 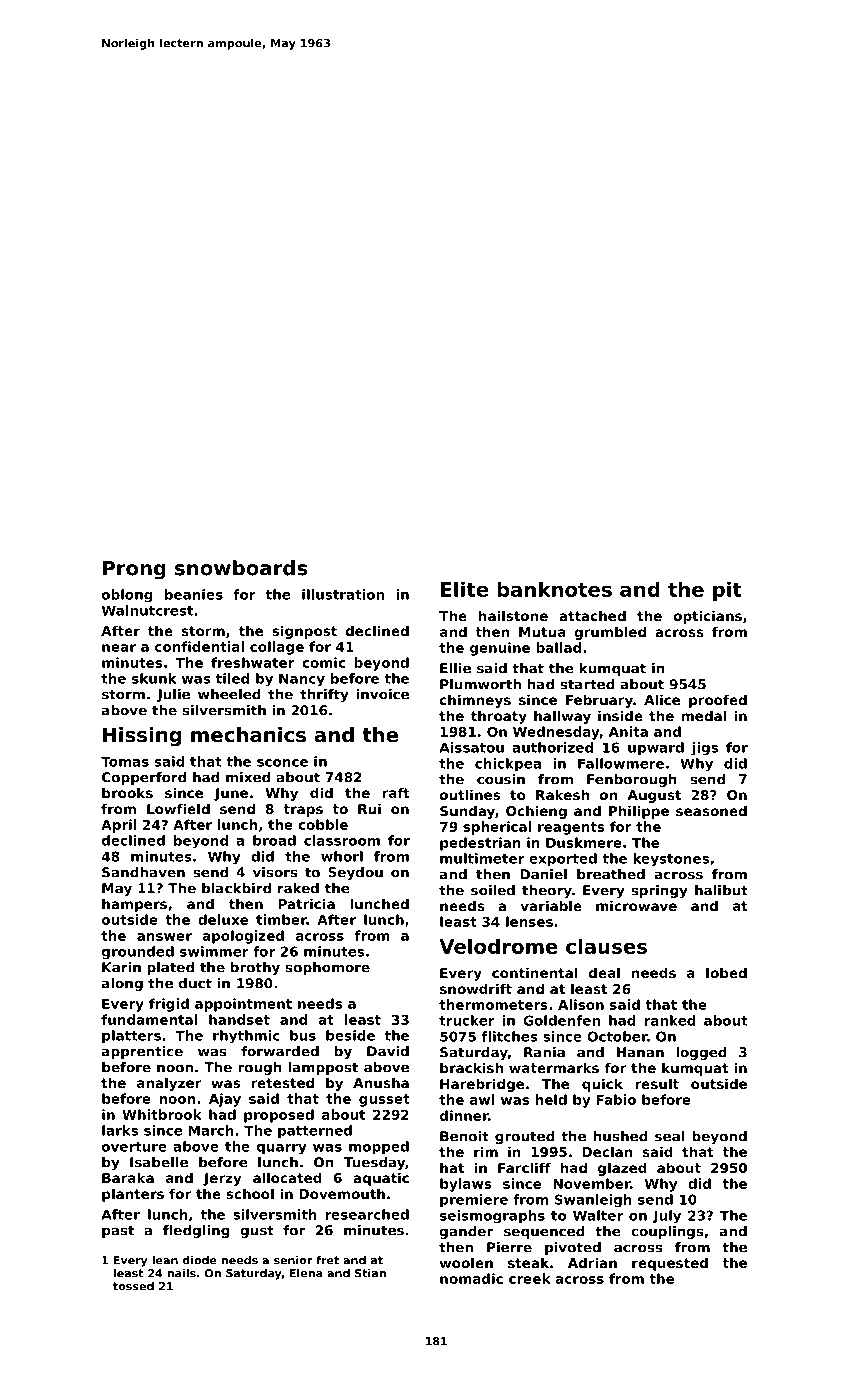 What do you see at coordinates (134, 570) in the page?
I see `Prong` at bounding box center [134, 570].
